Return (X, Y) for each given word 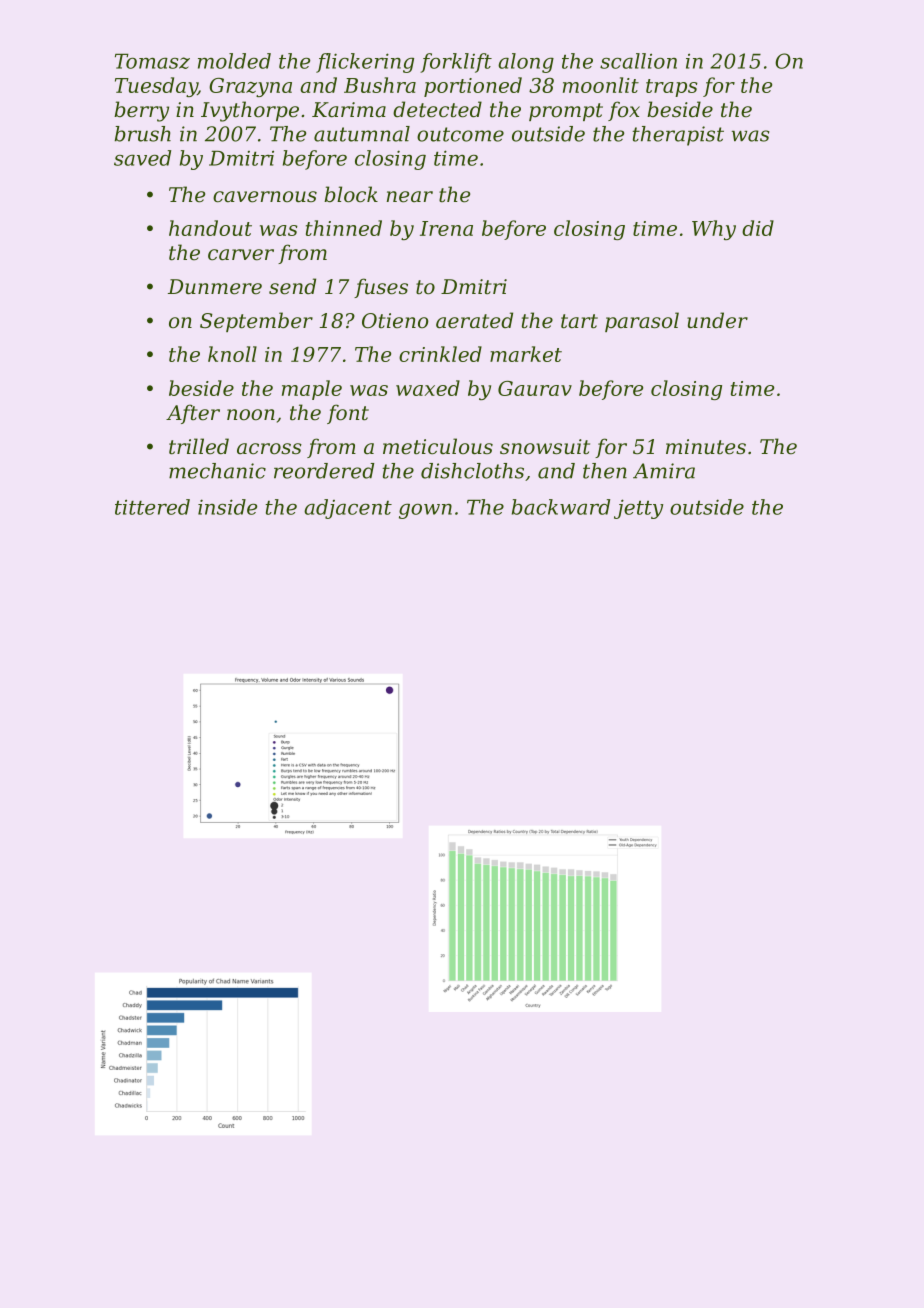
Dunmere (215, 287)
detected (437, 109)
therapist (678, 136)
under (717, 320)
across (269, 449)
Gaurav (535, 388)
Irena (446, 228)
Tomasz (152, 61)
